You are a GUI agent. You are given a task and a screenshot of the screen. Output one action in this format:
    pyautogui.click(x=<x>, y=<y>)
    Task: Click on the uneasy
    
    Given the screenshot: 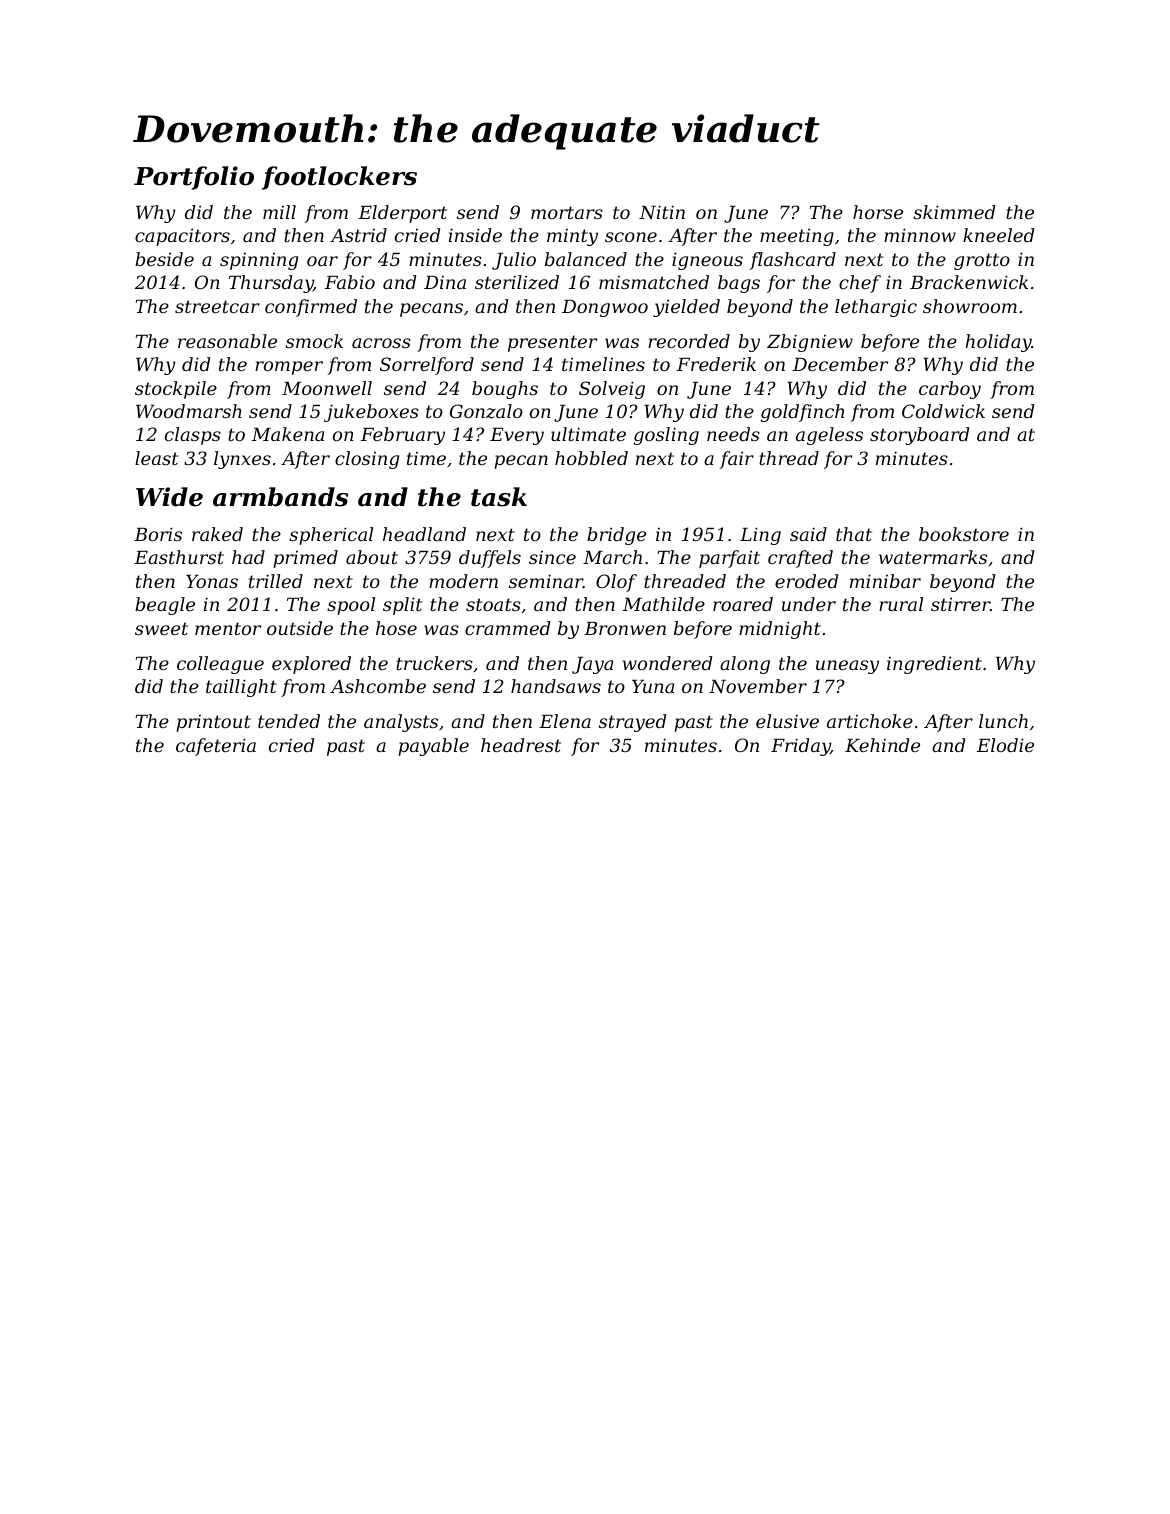 What is the action you would take?
    pyautogui.click(x=847, y=667)
